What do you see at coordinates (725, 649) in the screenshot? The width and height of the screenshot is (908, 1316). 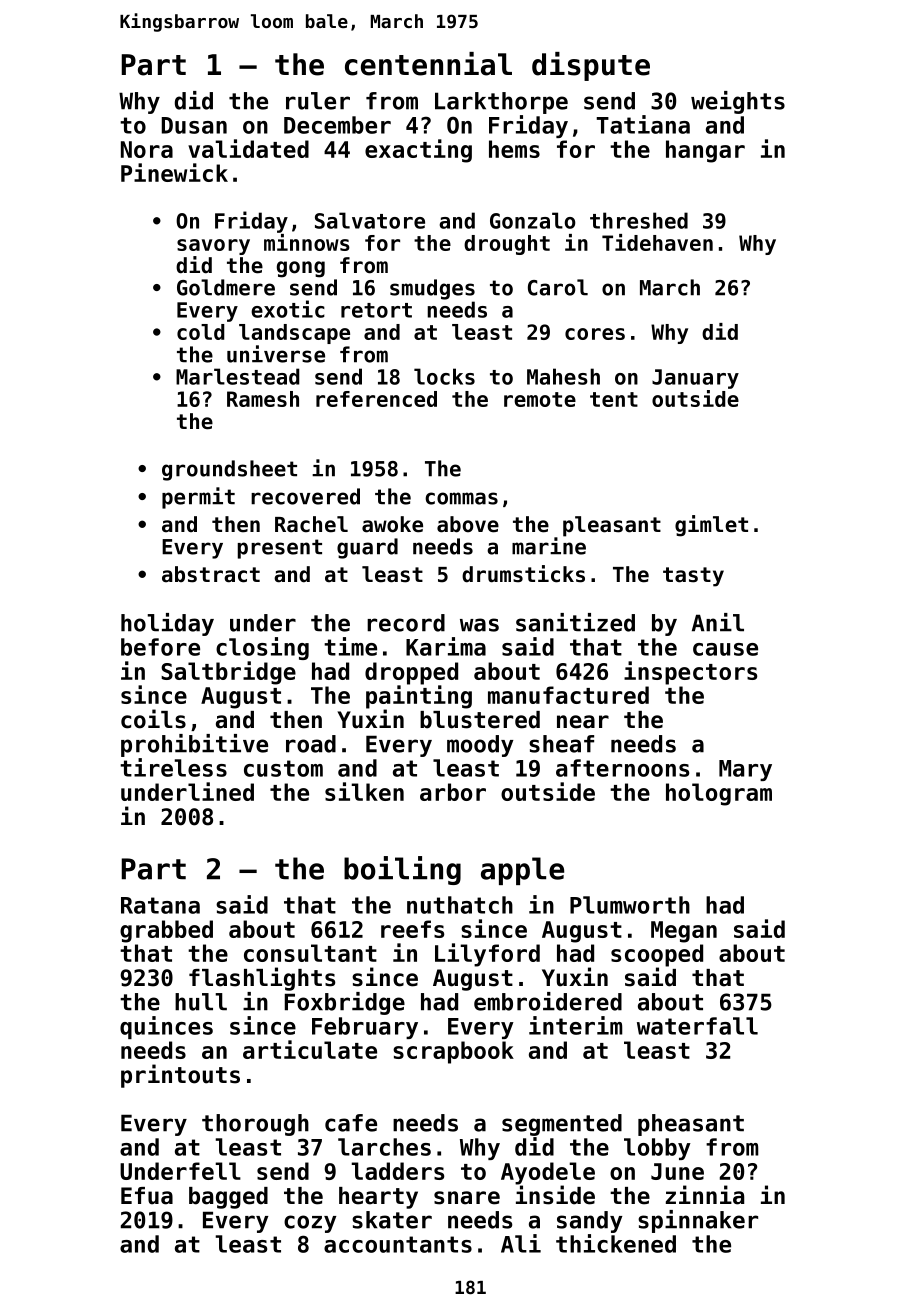 I see `cause` at bounding box center [725, 649].
